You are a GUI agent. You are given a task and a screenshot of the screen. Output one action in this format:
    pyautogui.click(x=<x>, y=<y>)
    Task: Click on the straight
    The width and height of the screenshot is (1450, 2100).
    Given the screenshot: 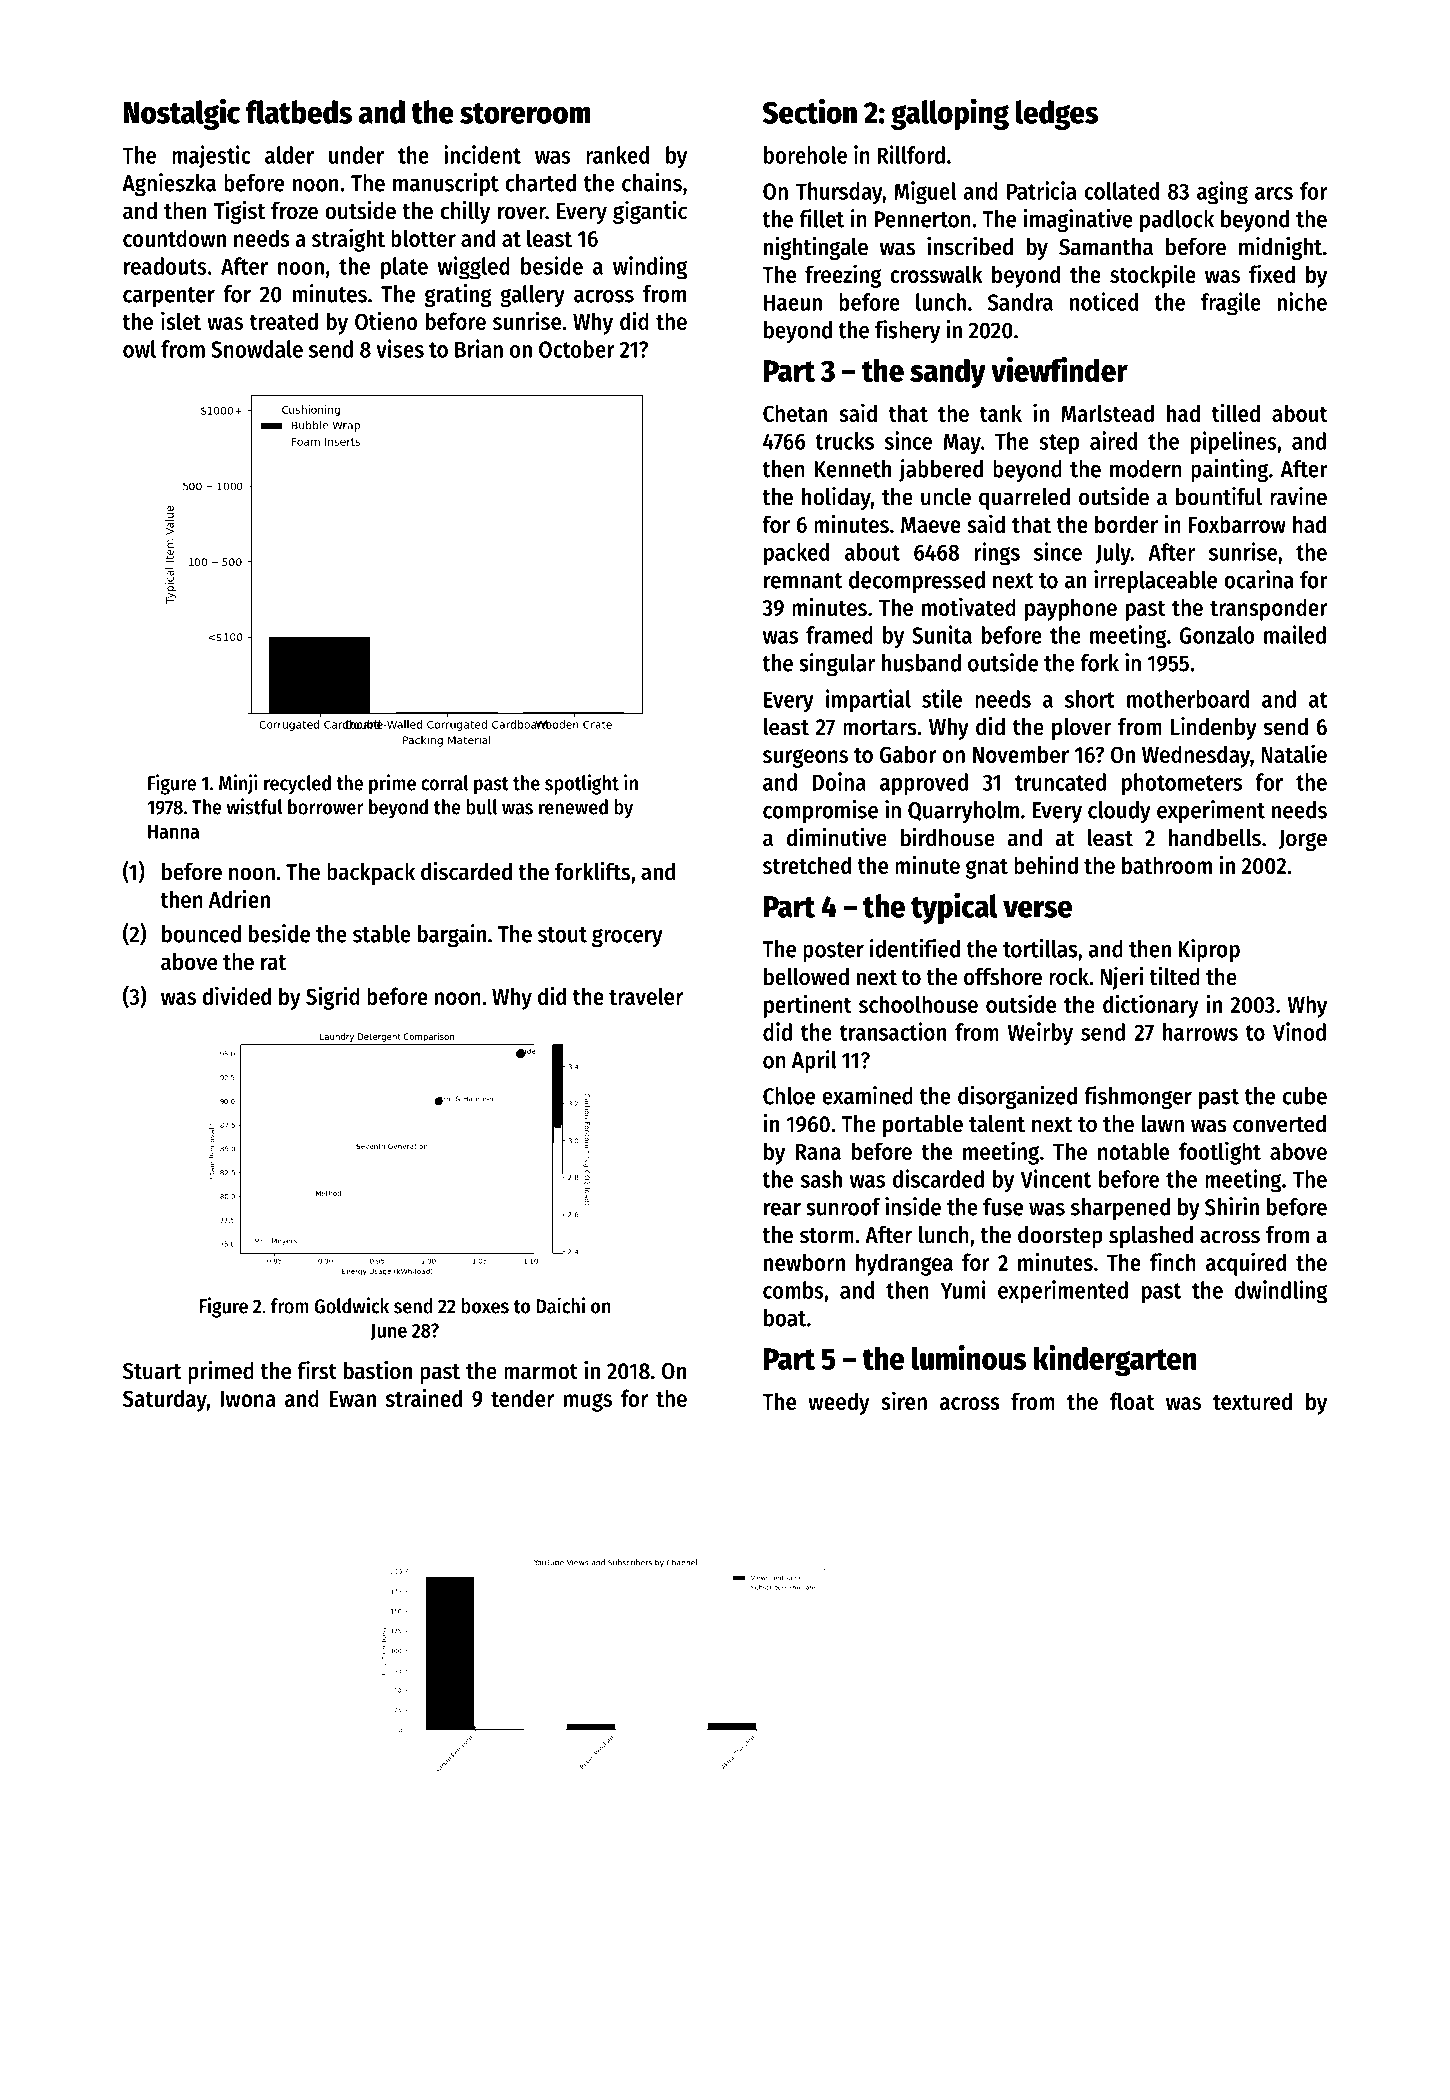 What is the action you would take?
    pyautogui.click(x=348, y=240)
